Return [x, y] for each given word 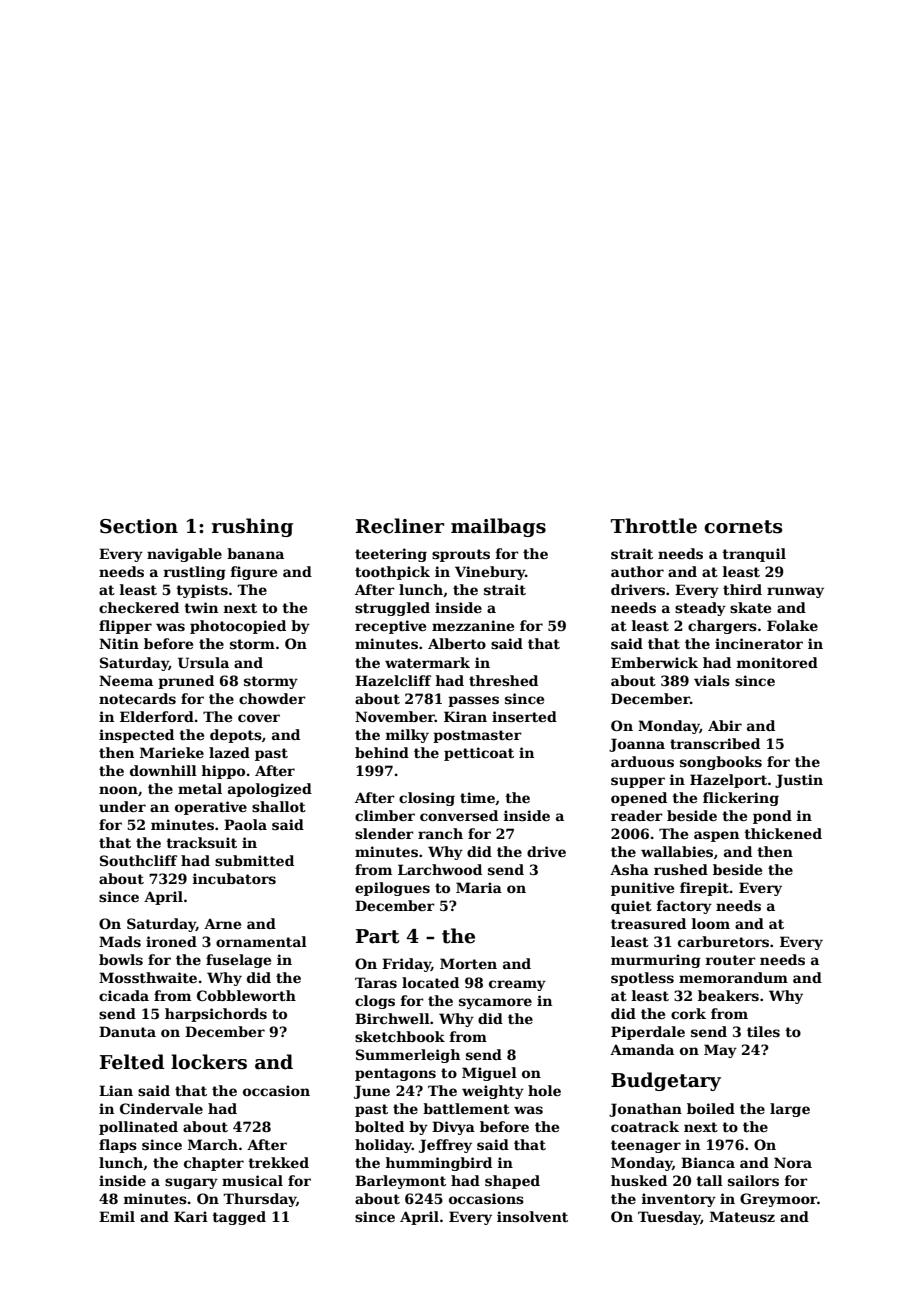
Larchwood [440, 869]
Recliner [400, 526]
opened [639, 799]
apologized [270, 790]
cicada [124, 995]
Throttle [654, 526]
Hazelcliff [393, 680]
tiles [763, 1031]
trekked [278, 1162]
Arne [222, 924]
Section [139, 526]
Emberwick [654, 662]
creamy [517, 985]
